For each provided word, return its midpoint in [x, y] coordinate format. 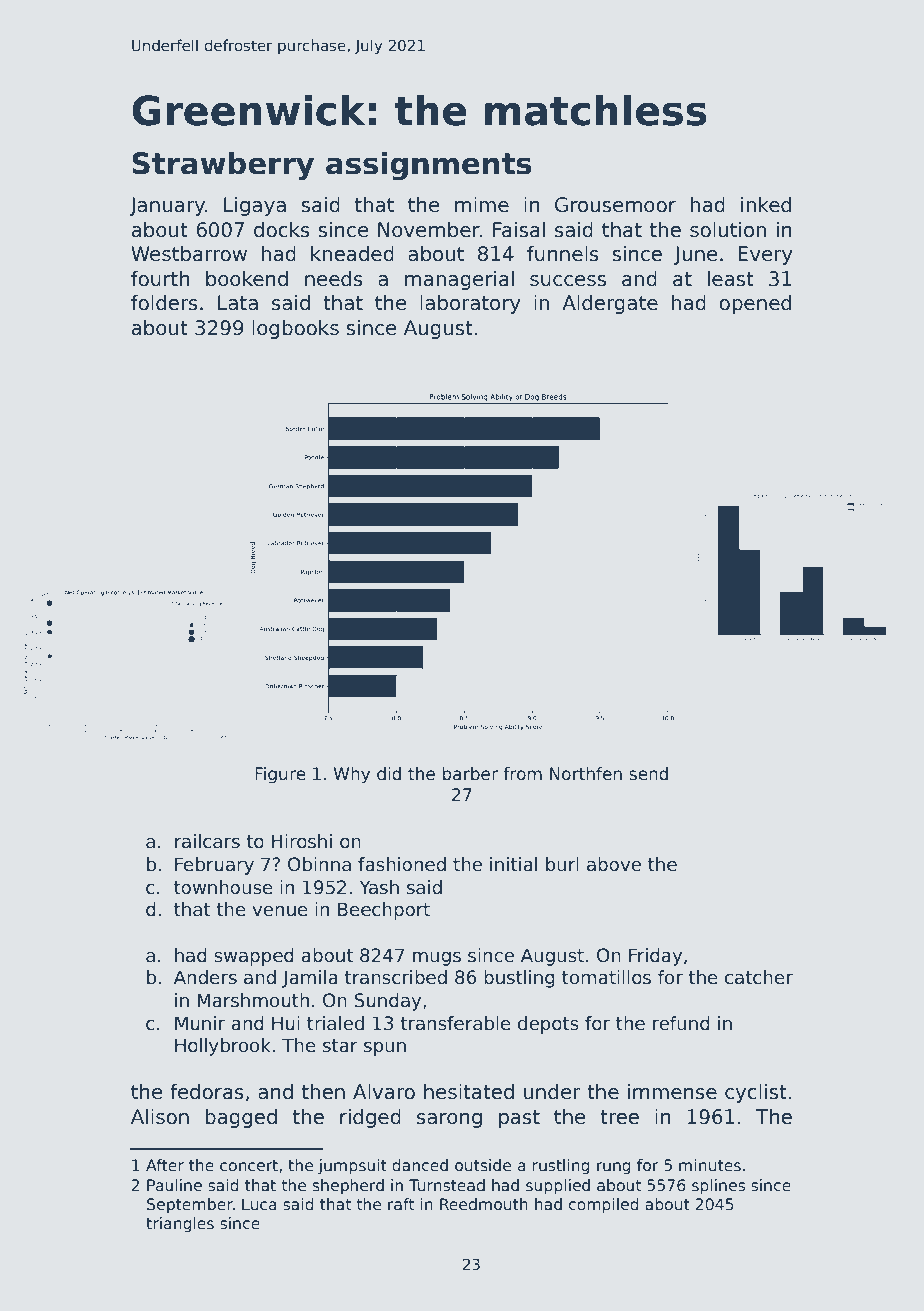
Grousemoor [615, 205]
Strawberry [223, 166]
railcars [207, 841]
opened [755, 304]
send [648, 774]
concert [249, 1165]
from [522, 774]
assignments [429, 166]
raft [401, 1204]
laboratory [470, 304]
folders [164, 303]
